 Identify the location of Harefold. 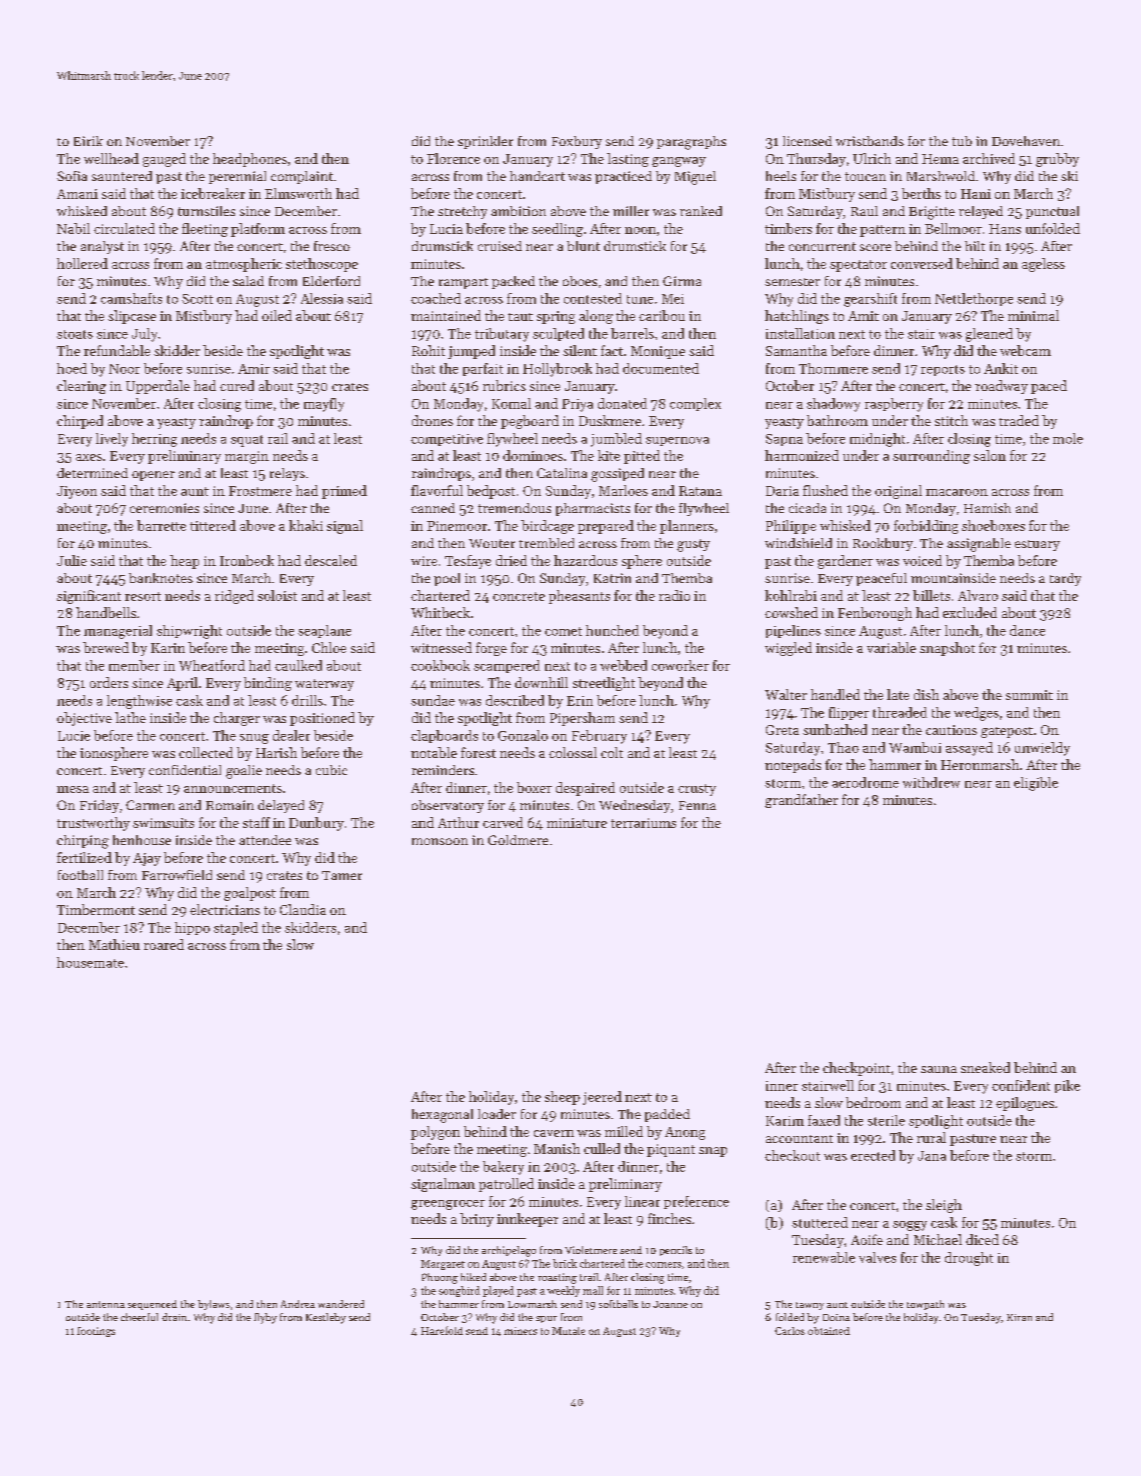
(442, 1330).
